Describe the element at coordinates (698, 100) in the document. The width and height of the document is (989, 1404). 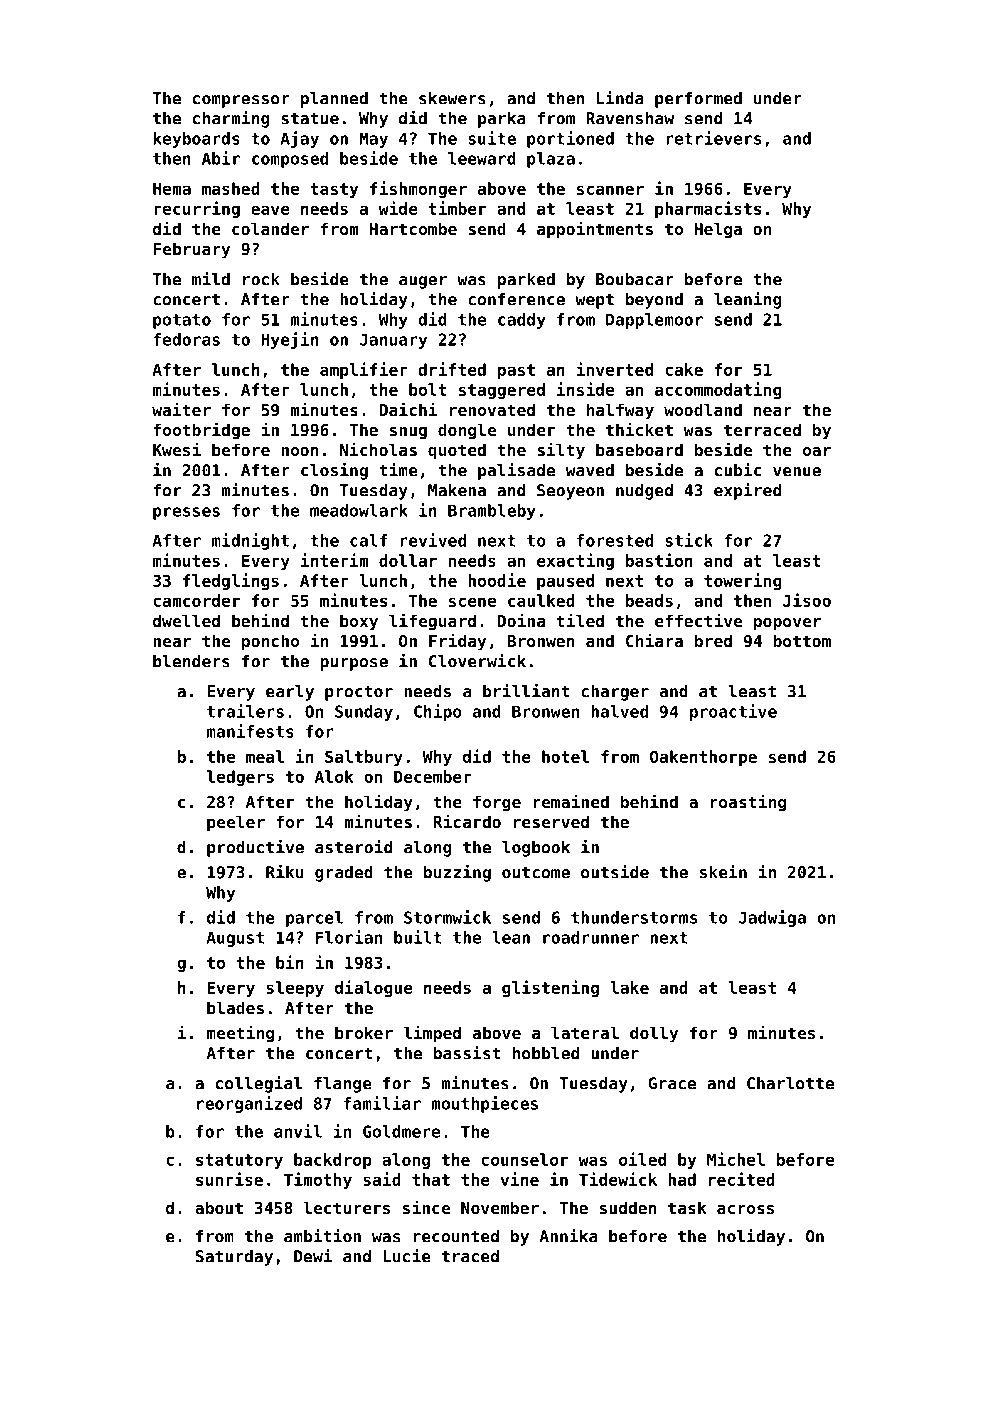
I see `performed` at that location.
